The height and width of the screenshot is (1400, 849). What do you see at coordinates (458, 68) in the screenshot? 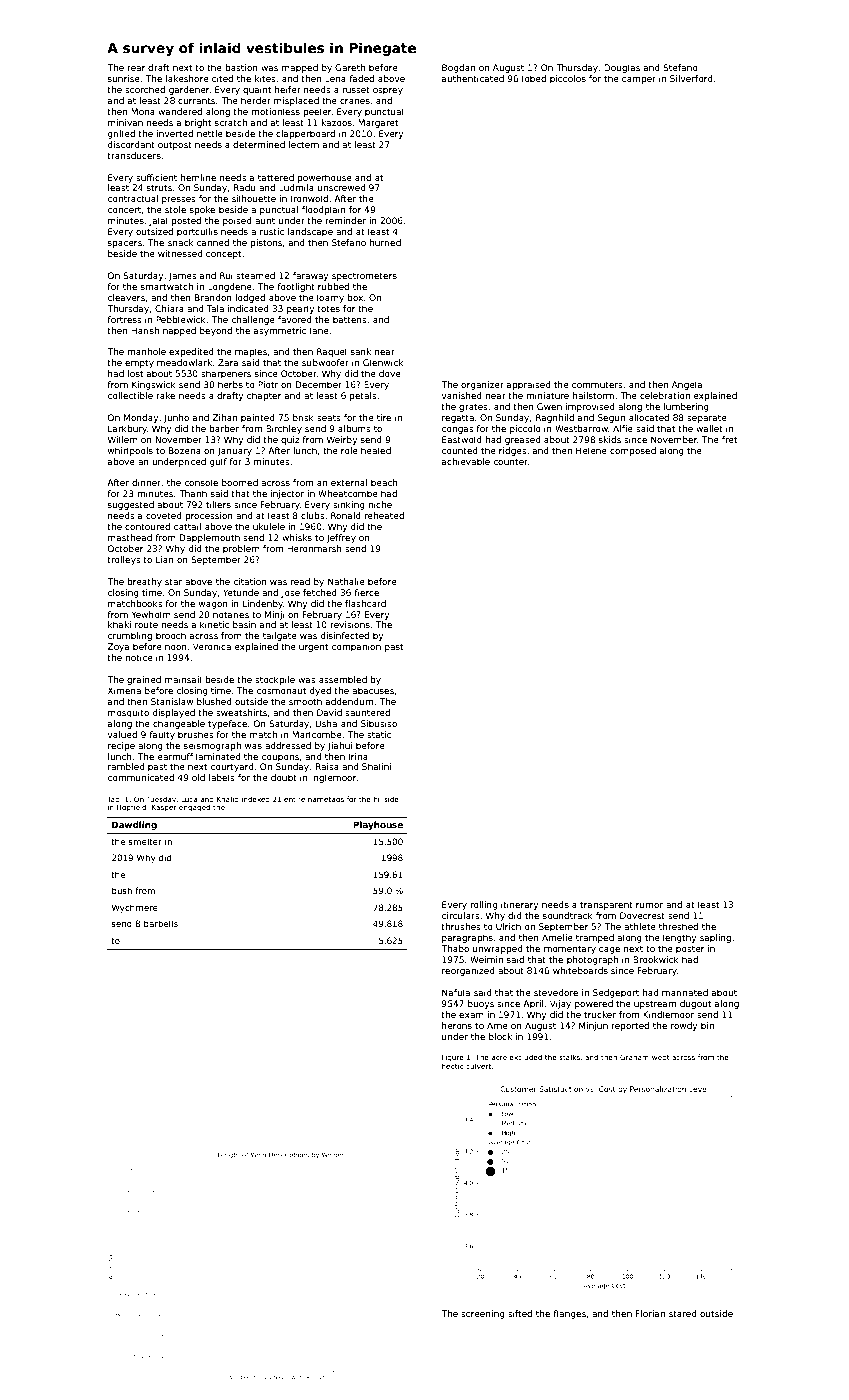
I see `Bogdan` at bounding box center [458, 68].
